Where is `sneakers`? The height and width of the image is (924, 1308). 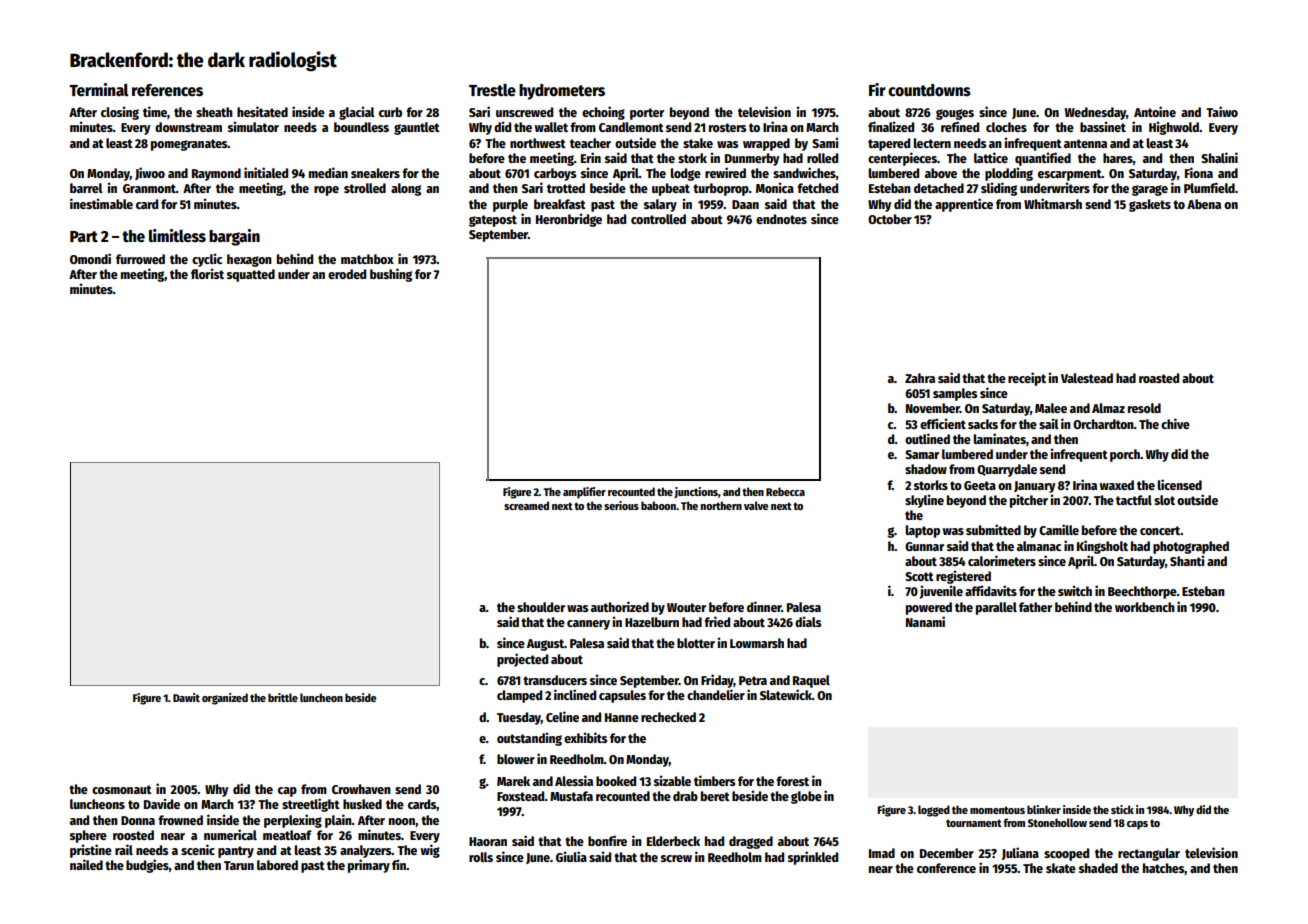
sneakers is located at coordinates (375, 173).
